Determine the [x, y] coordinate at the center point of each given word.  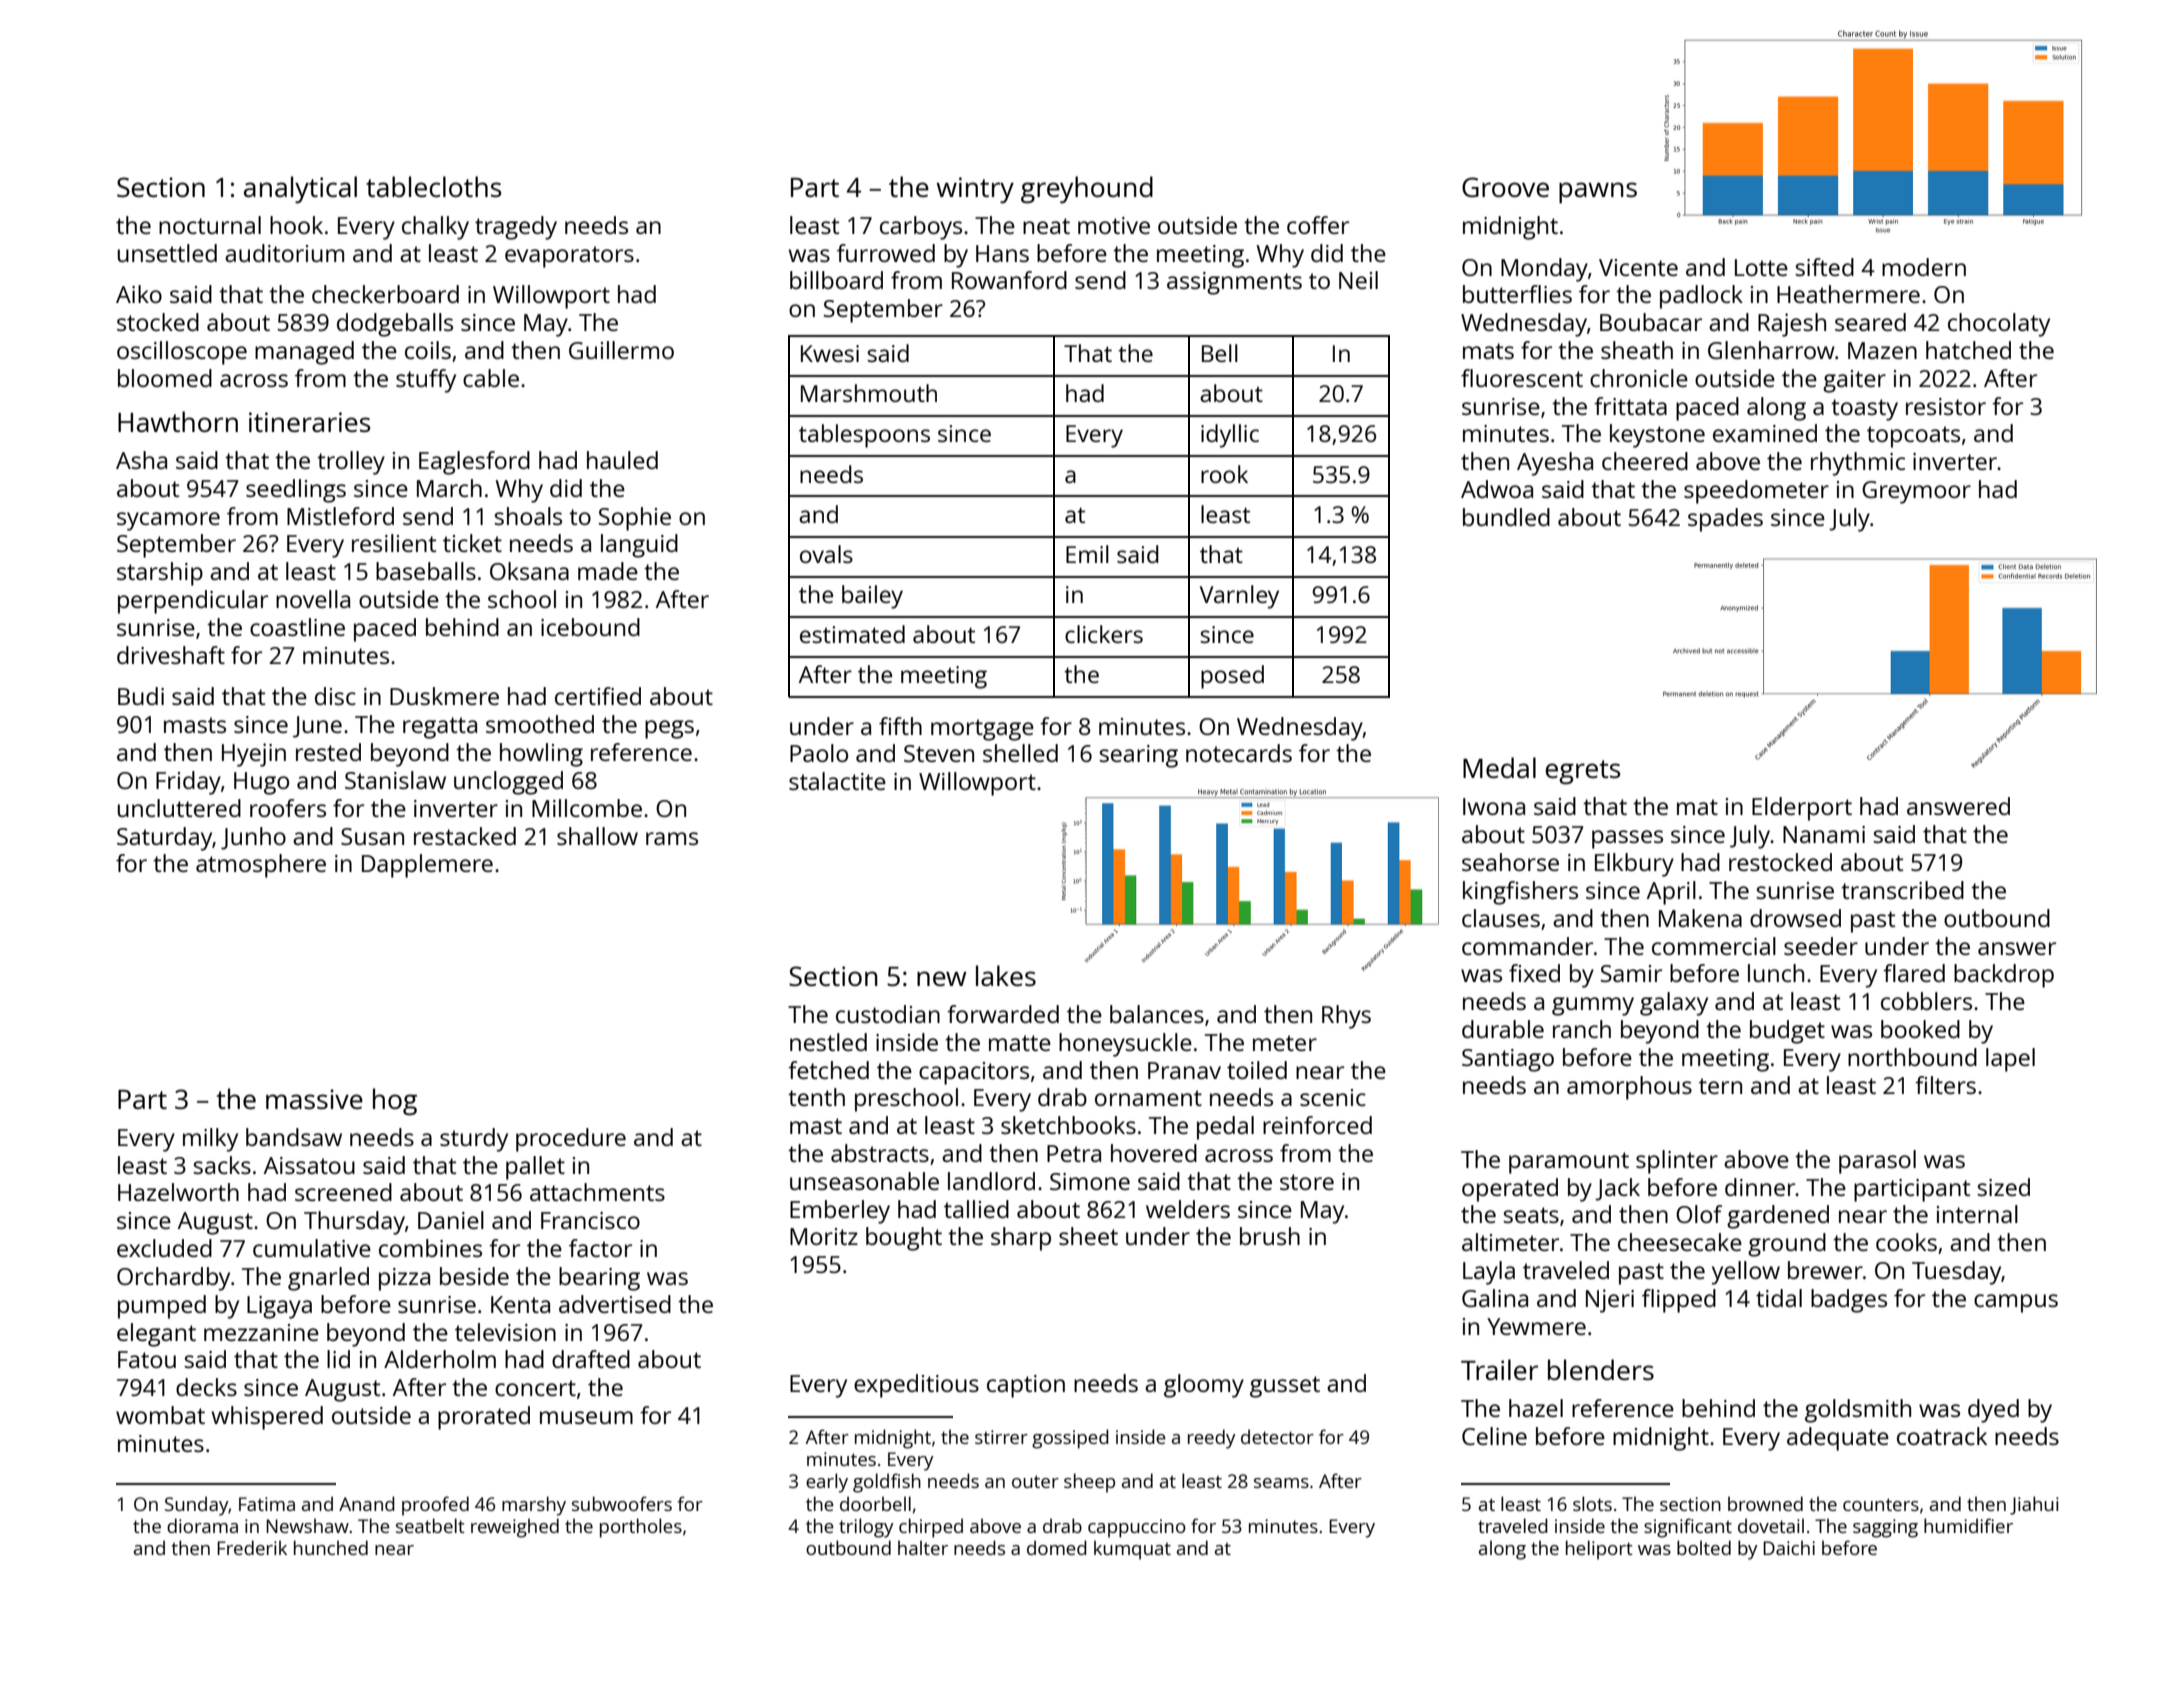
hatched [1968, 350]
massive [314, 1099]
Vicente [1638, 267]
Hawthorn [178, 421]
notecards [1239, 753]
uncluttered [179, 808]
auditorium [284, 253]
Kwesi [830, 353]
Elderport [1802, 809]
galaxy [1674, 1004]
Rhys [1346, 1017]
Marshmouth [869, 393]
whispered [267, 1418]
